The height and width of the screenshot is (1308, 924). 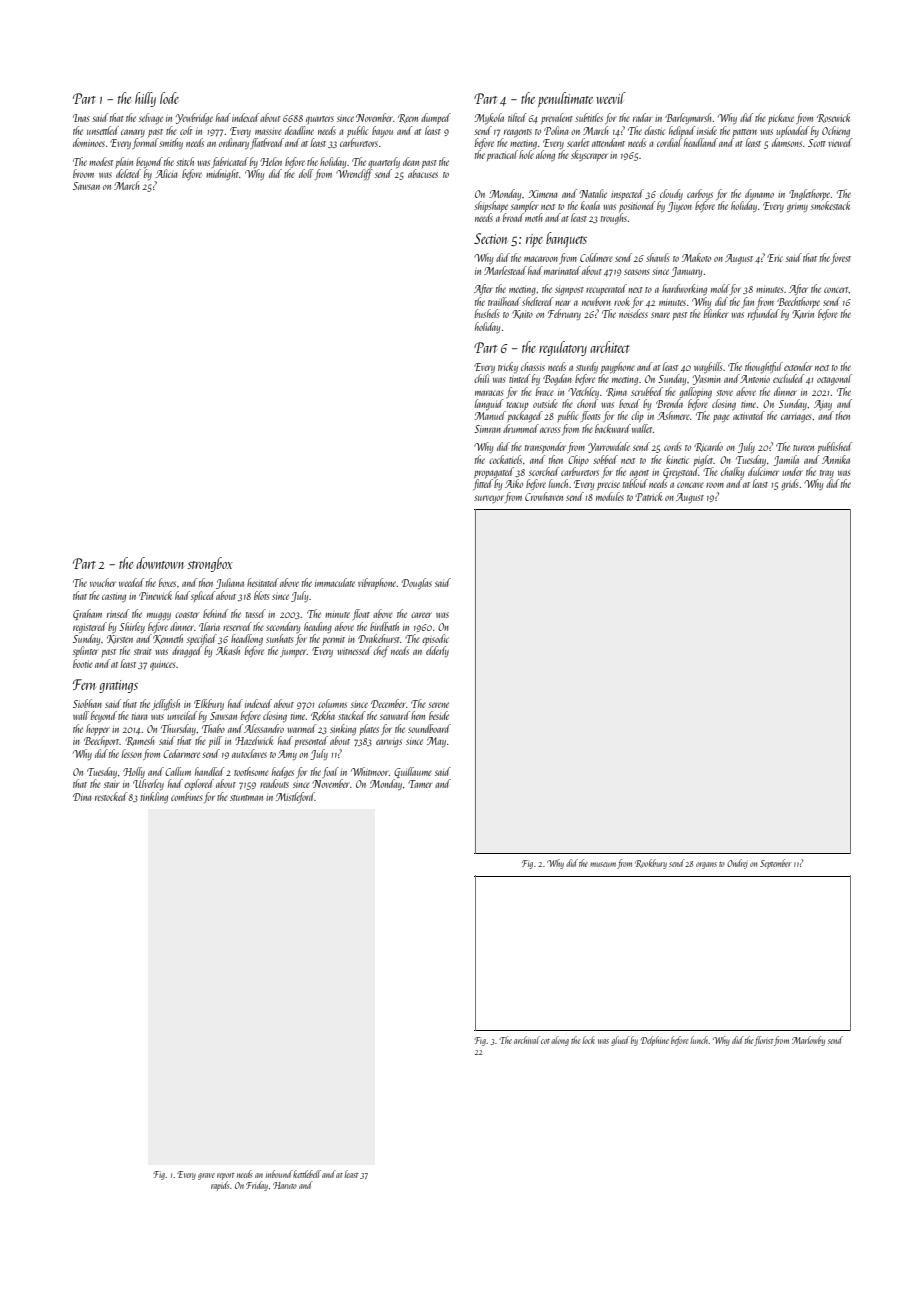 I want to click on report, so click(x=225, y=1176).
